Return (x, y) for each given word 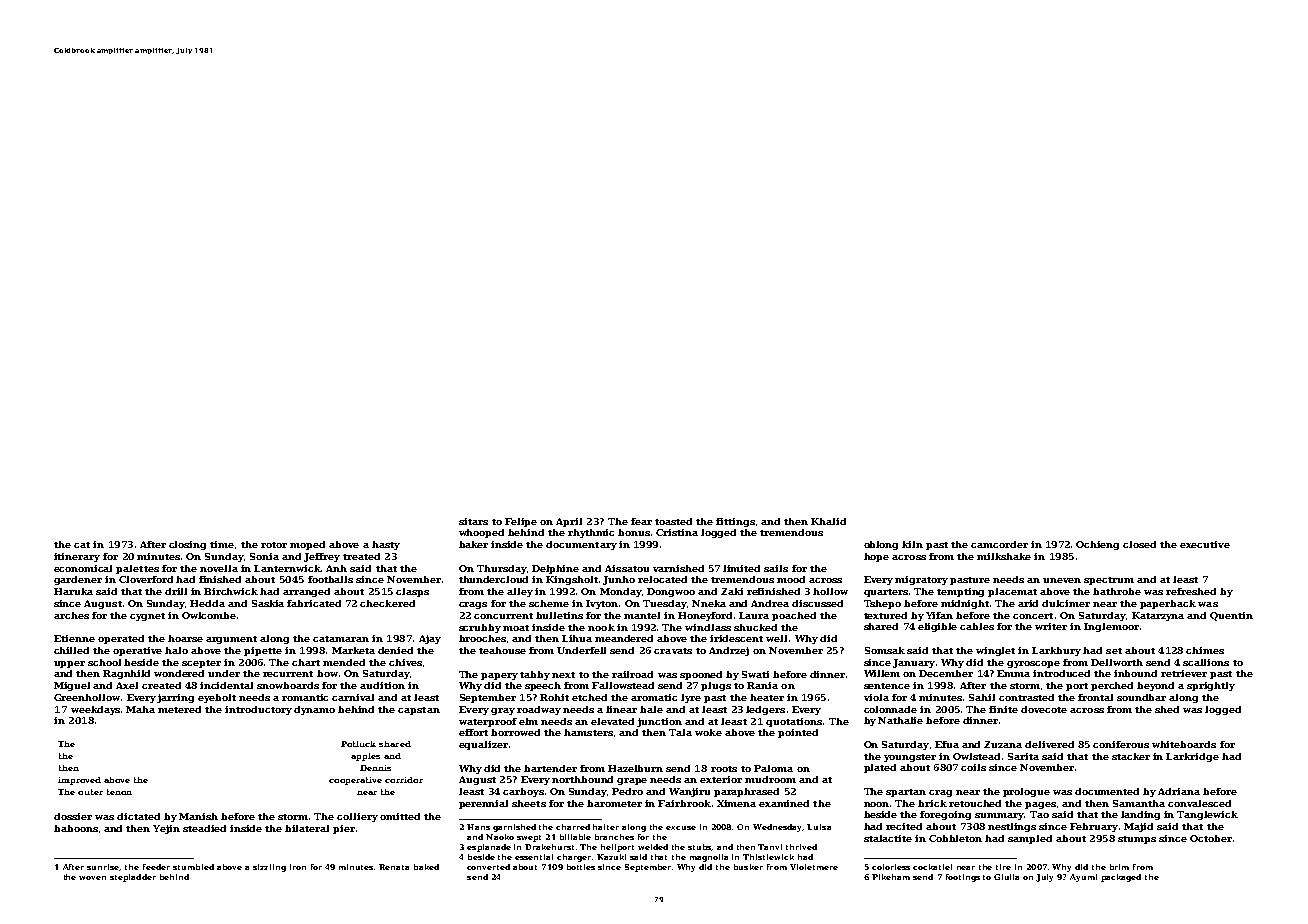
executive (1205, 544)
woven (92, 878)
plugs (716, 686)
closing (187, 545)
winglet (995, 651)
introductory (258, 710)
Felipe (521, 522)
